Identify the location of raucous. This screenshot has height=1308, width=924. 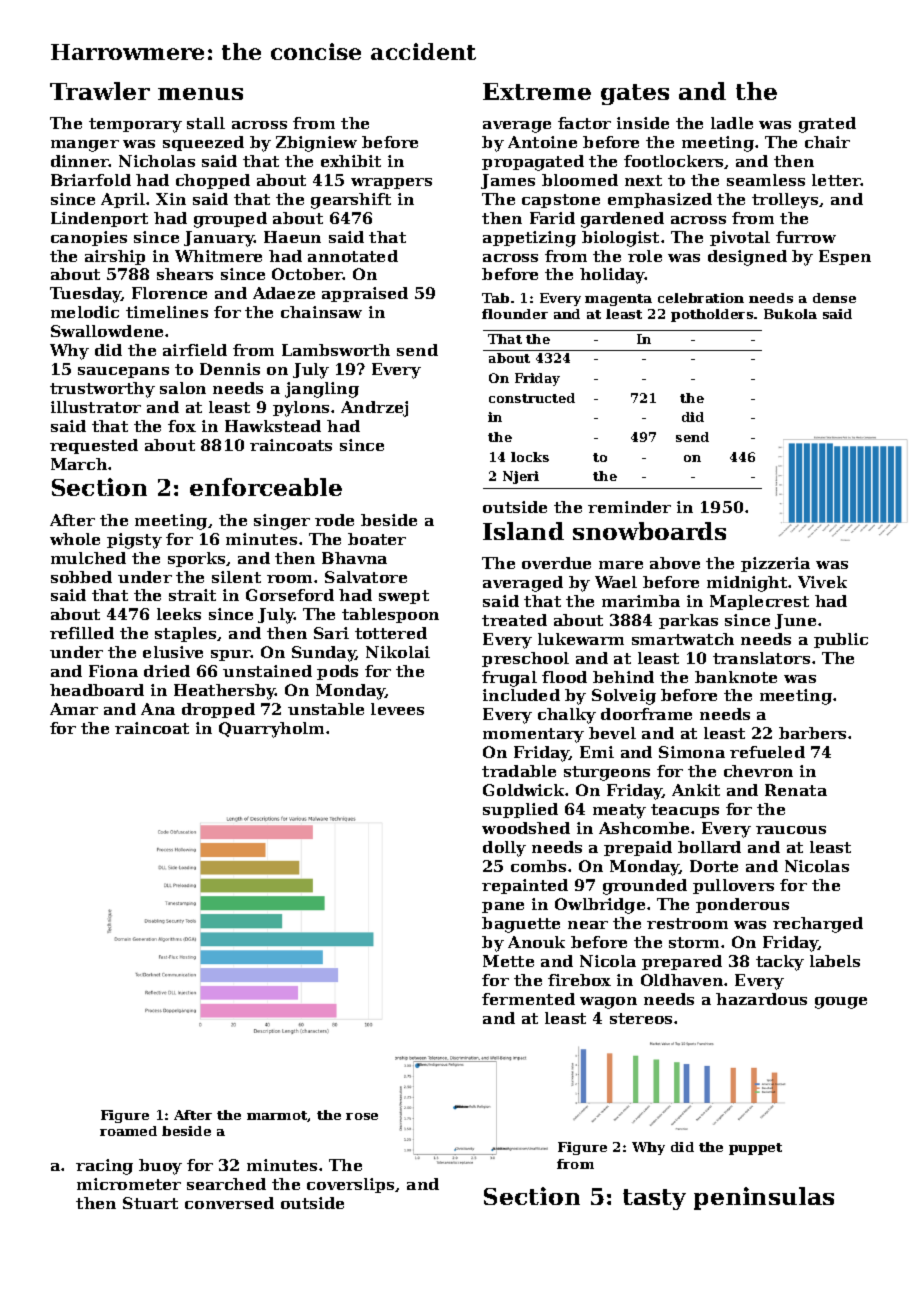
(791, 830).
